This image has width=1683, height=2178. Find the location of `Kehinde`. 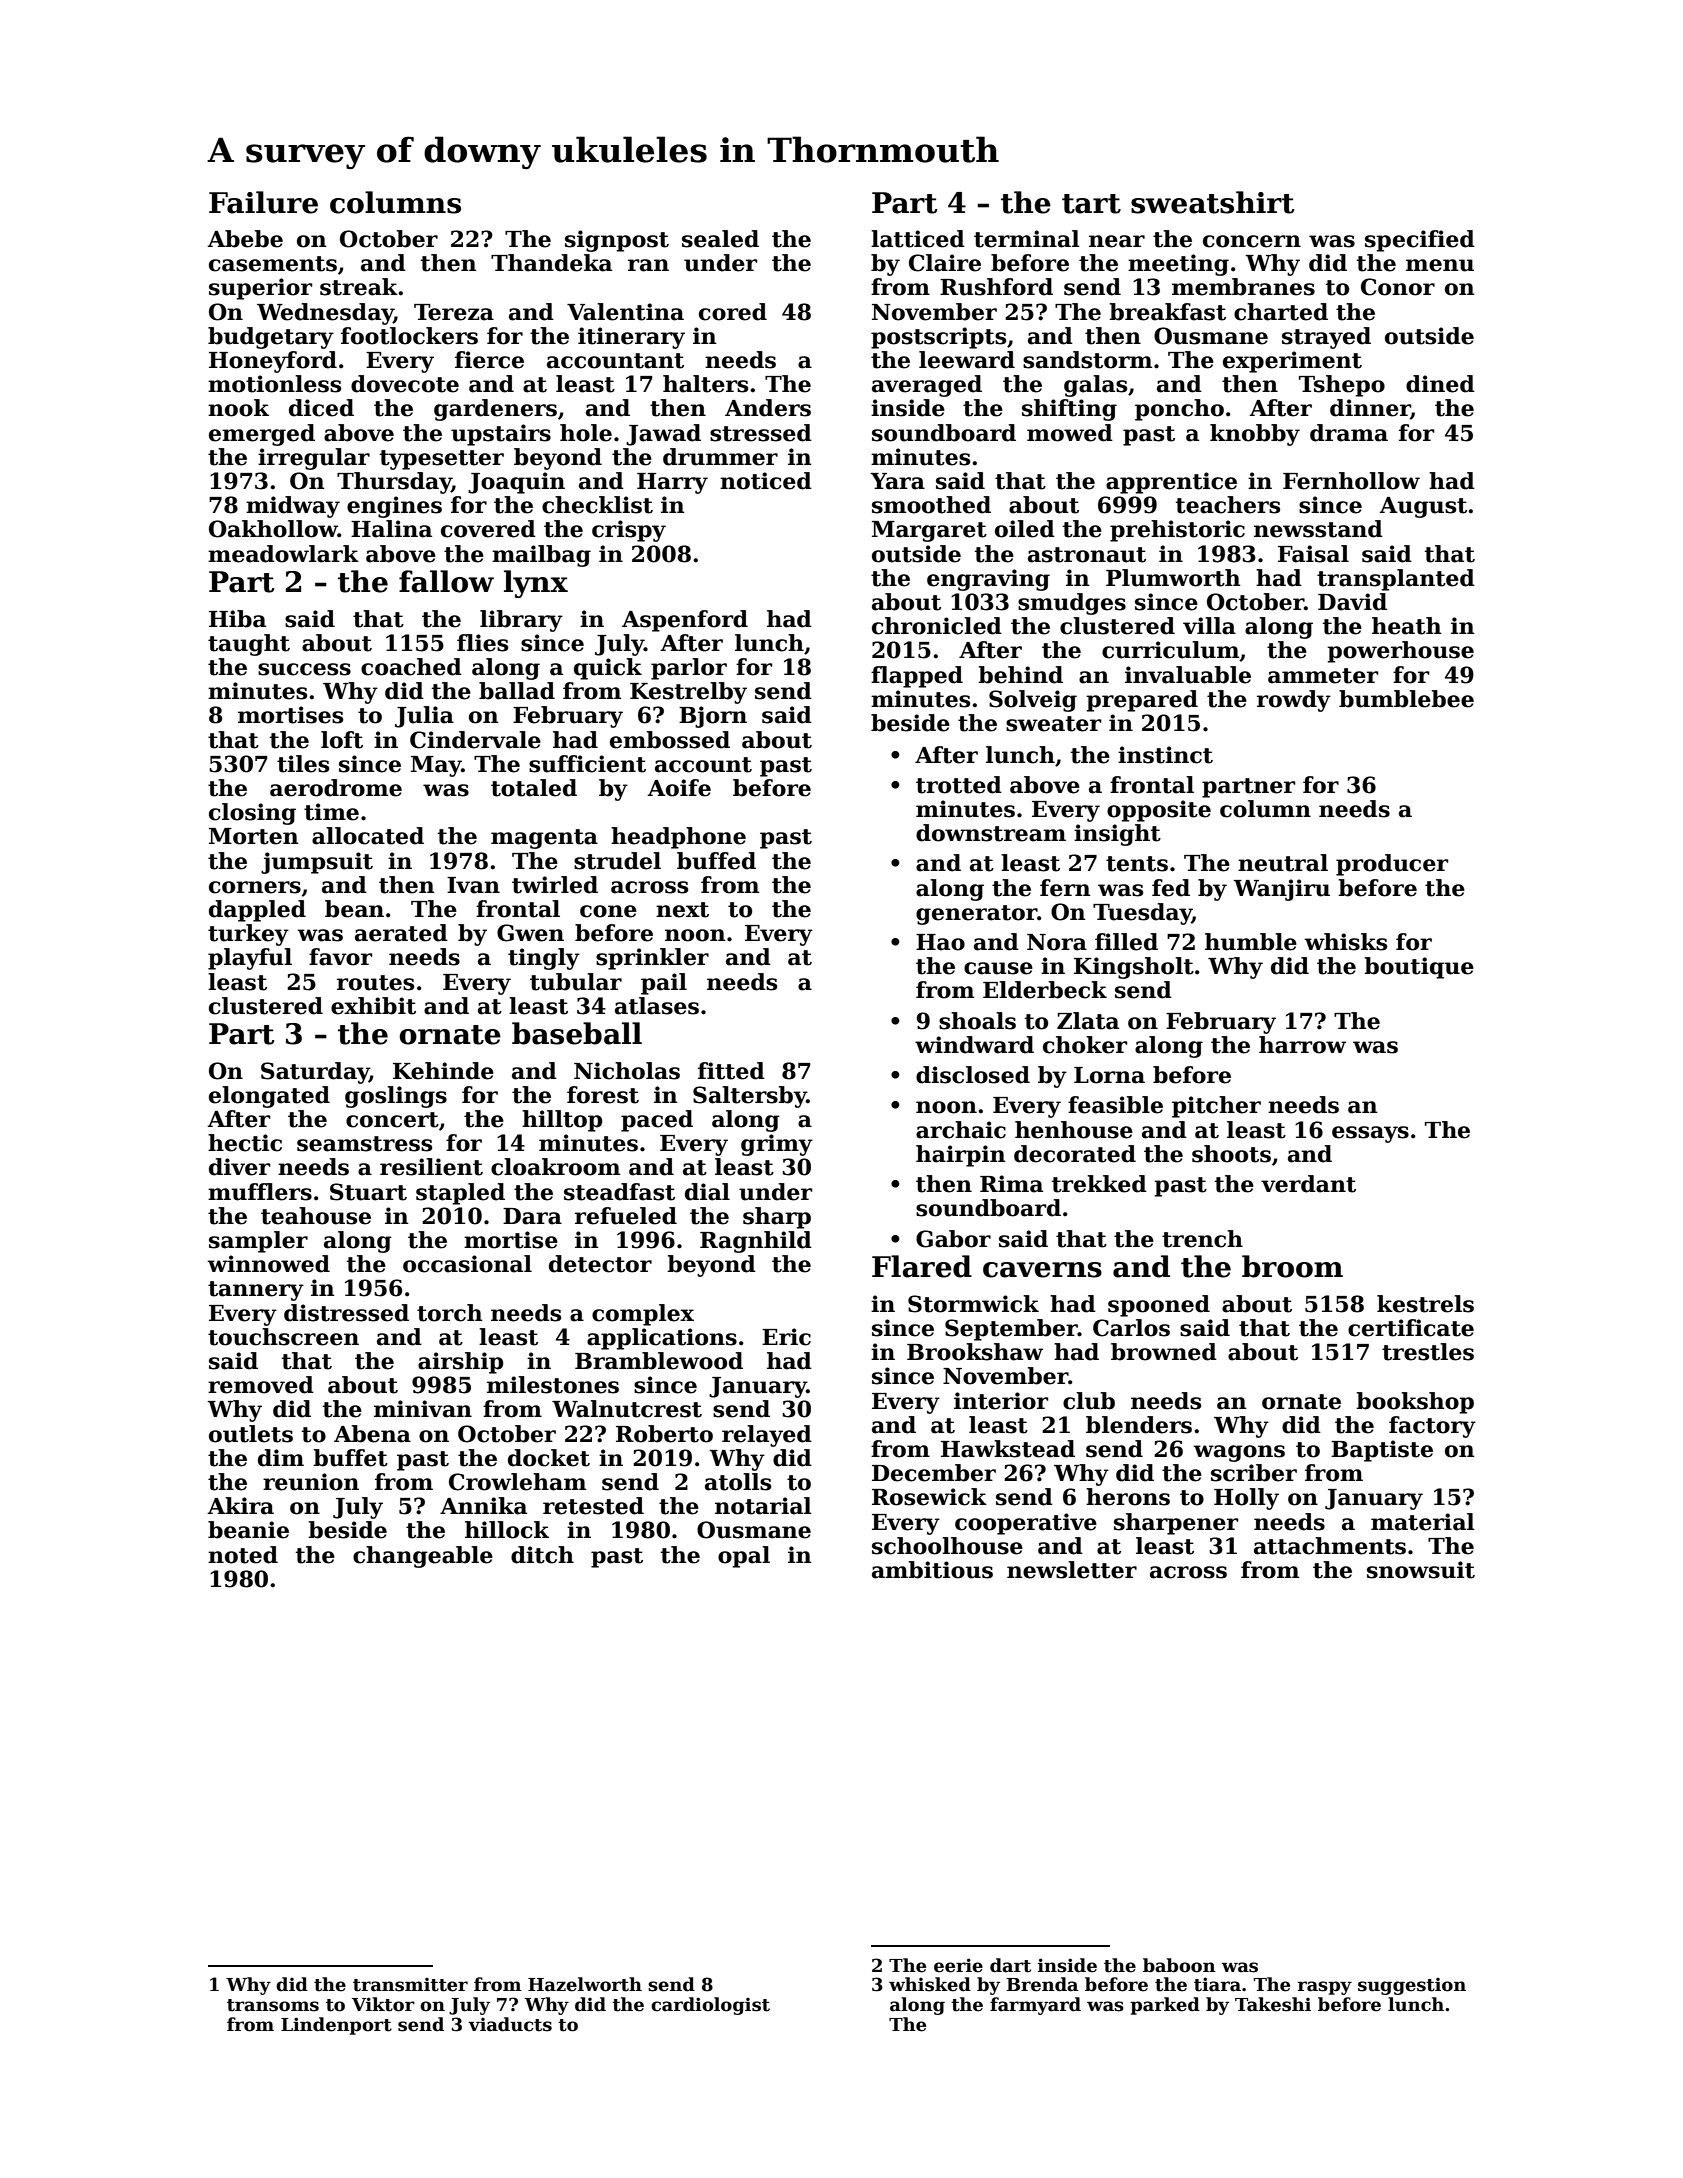

Kehinde is located at coordinates (443, 1071).
